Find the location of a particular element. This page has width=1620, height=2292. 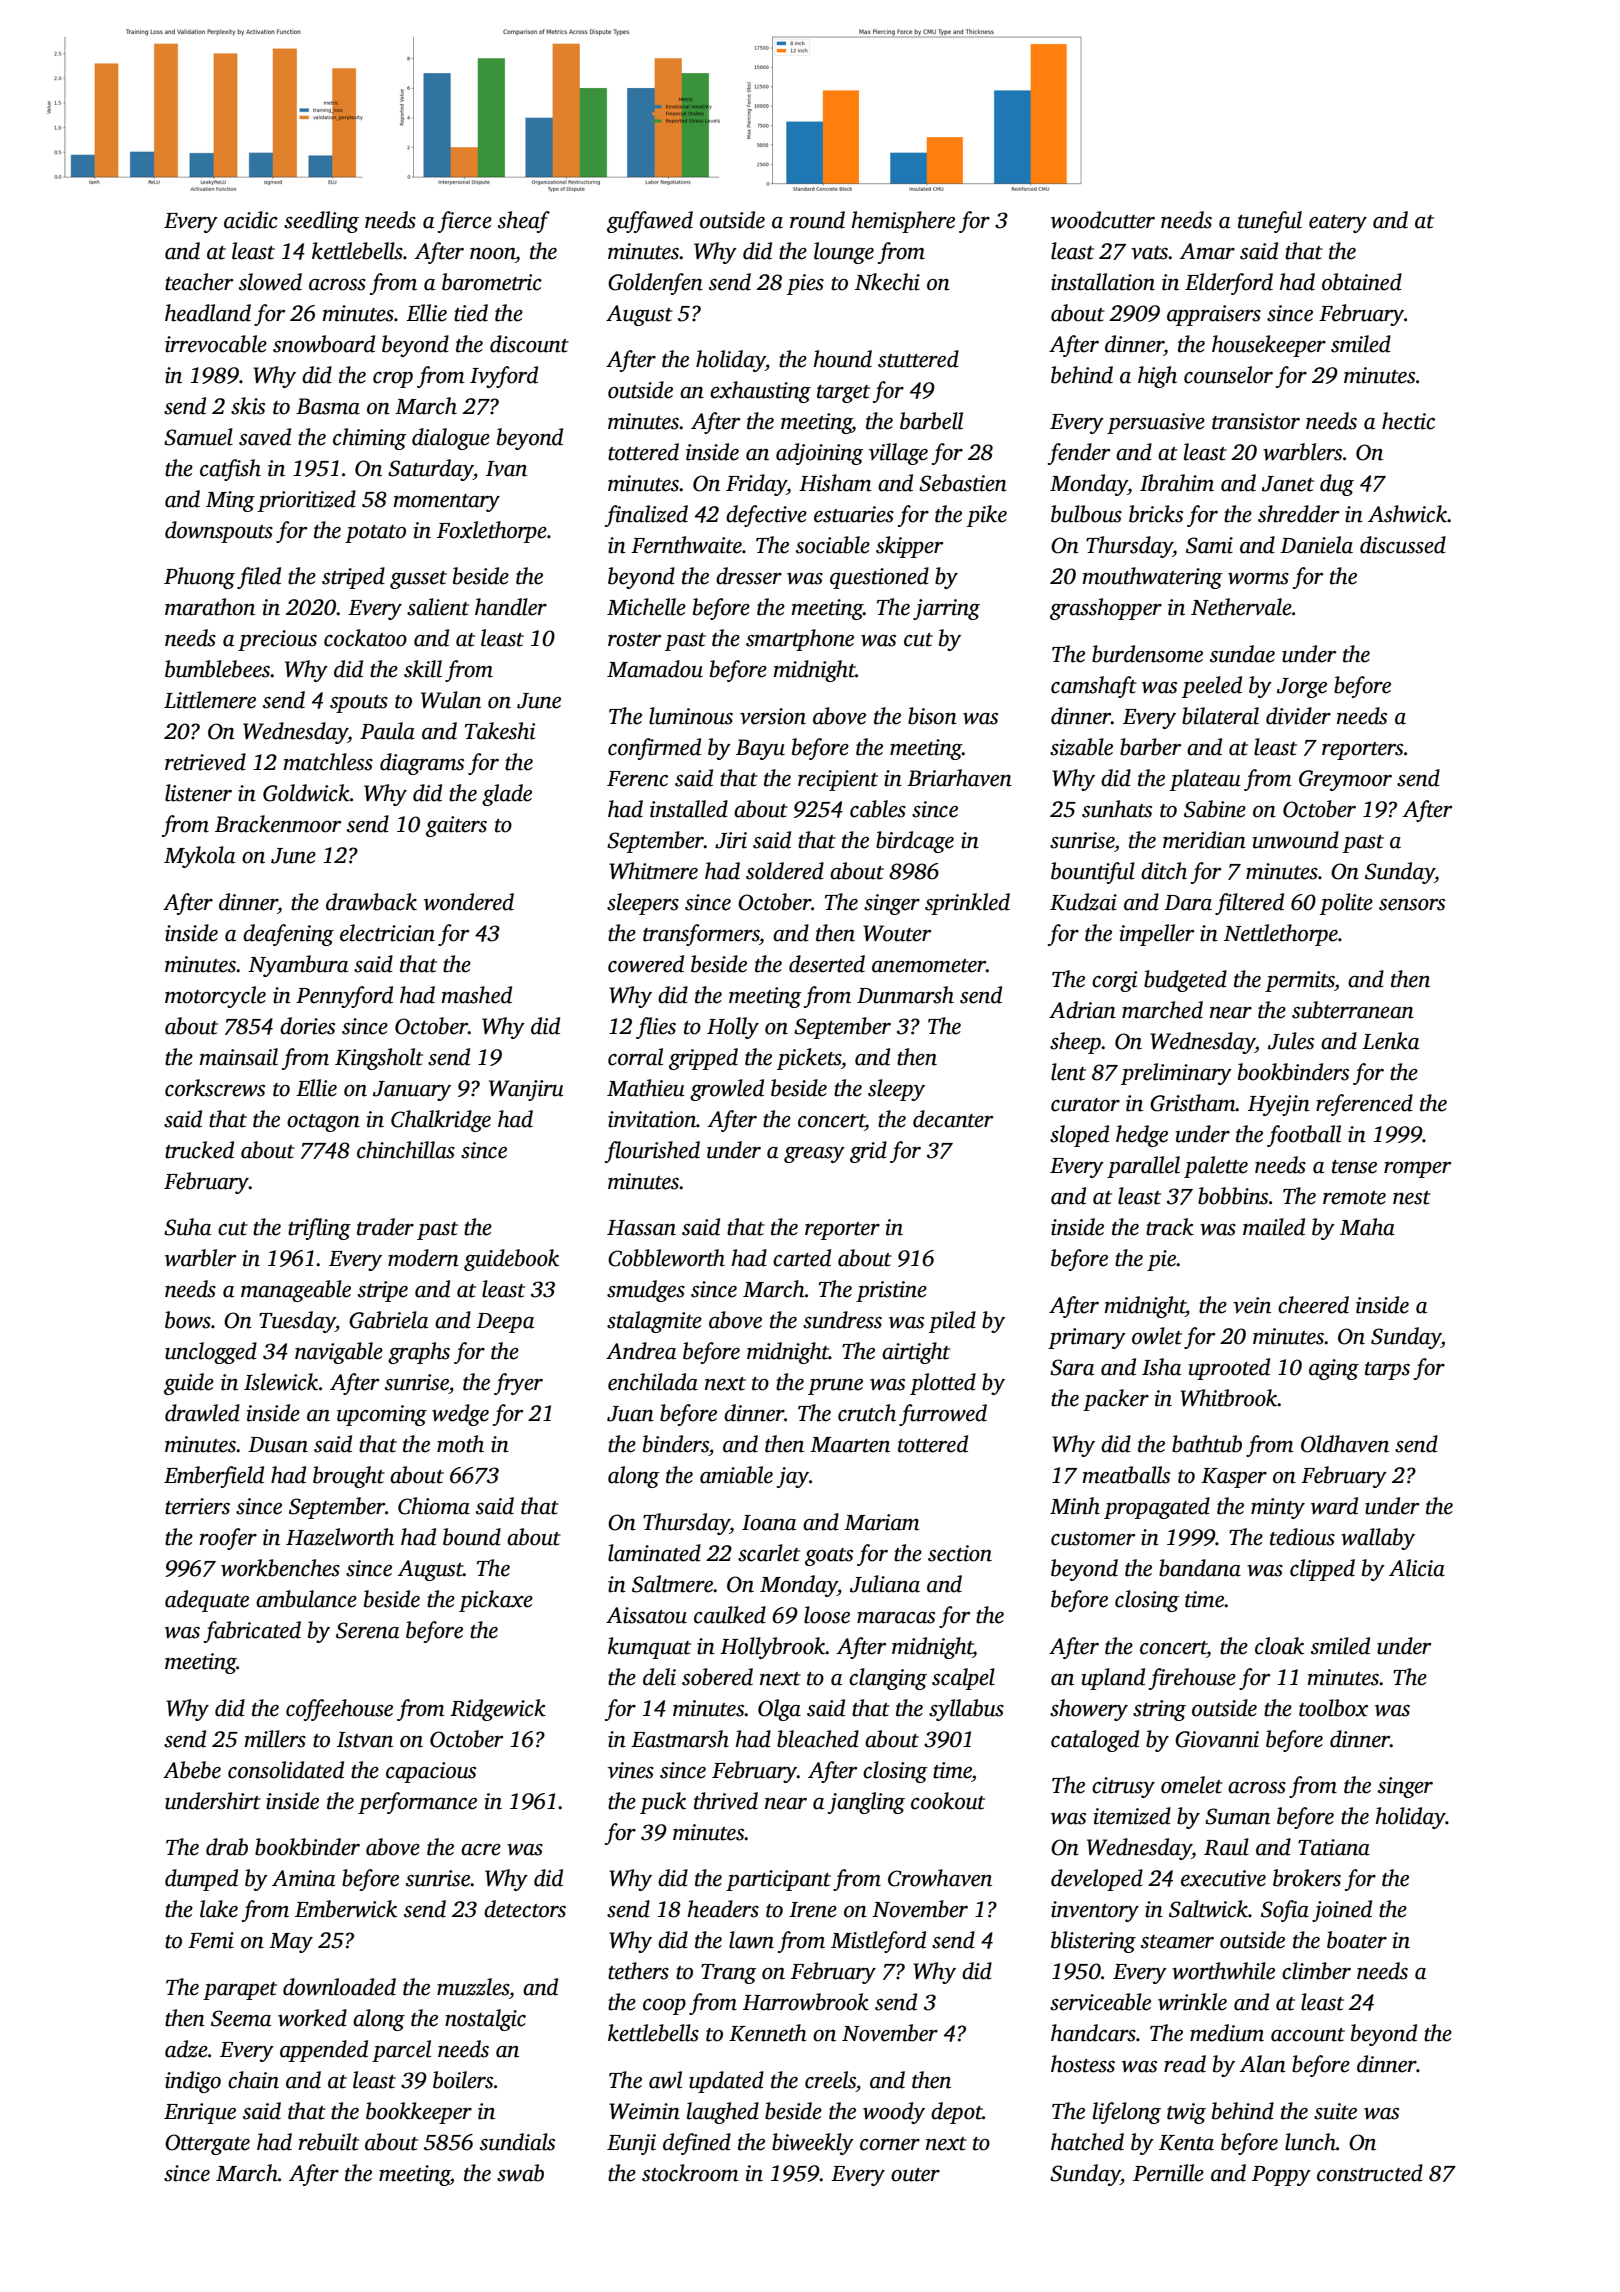

wallaby is located at coordinates (1378, 1539).
